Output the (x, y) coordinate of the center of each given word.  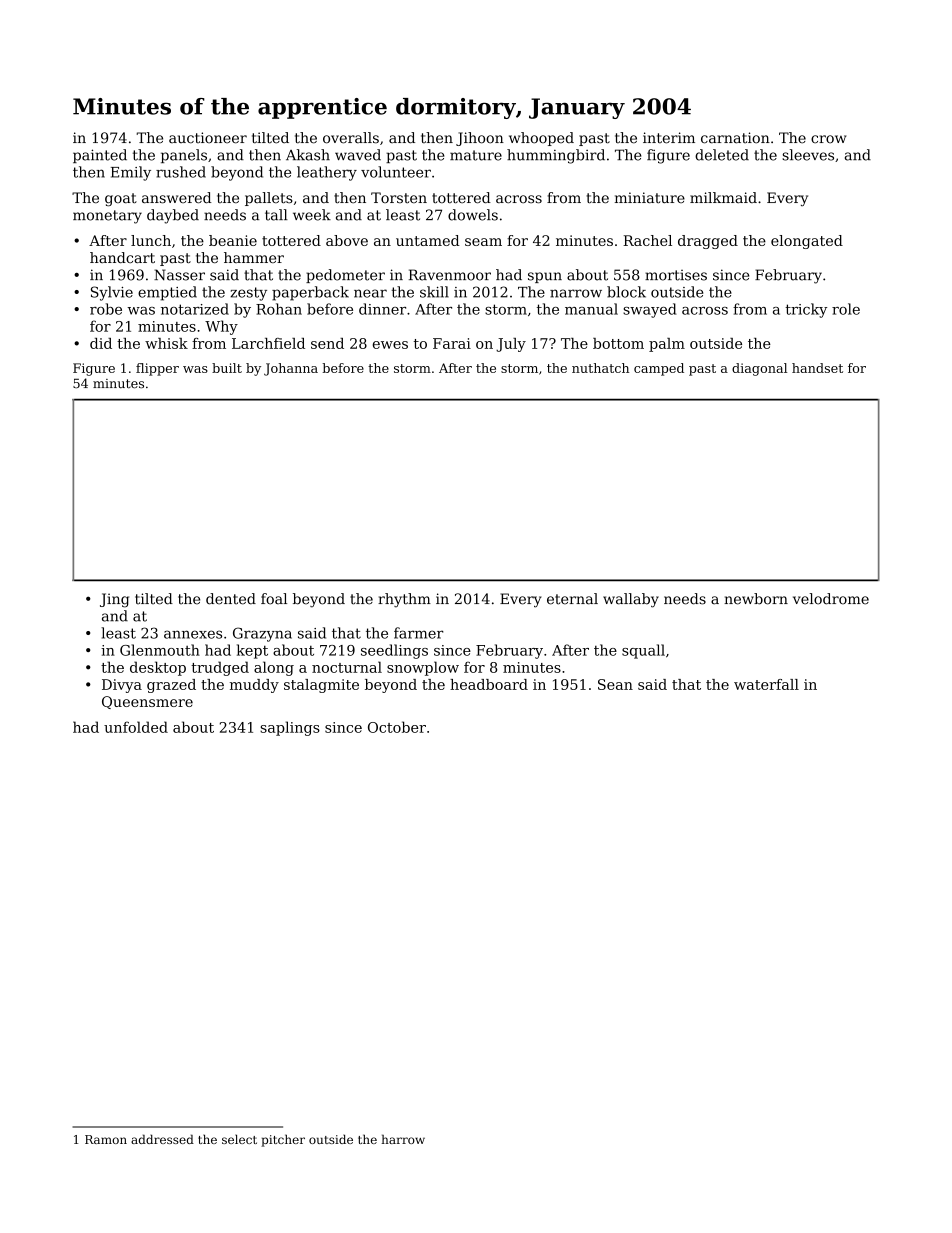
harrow (403, 1139)
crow (828, 139)
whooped (541, 139)
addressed (162, 1139)
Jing (114, 600)
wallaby (631, 600)
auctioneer (208, 138)
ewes (390, 345)
